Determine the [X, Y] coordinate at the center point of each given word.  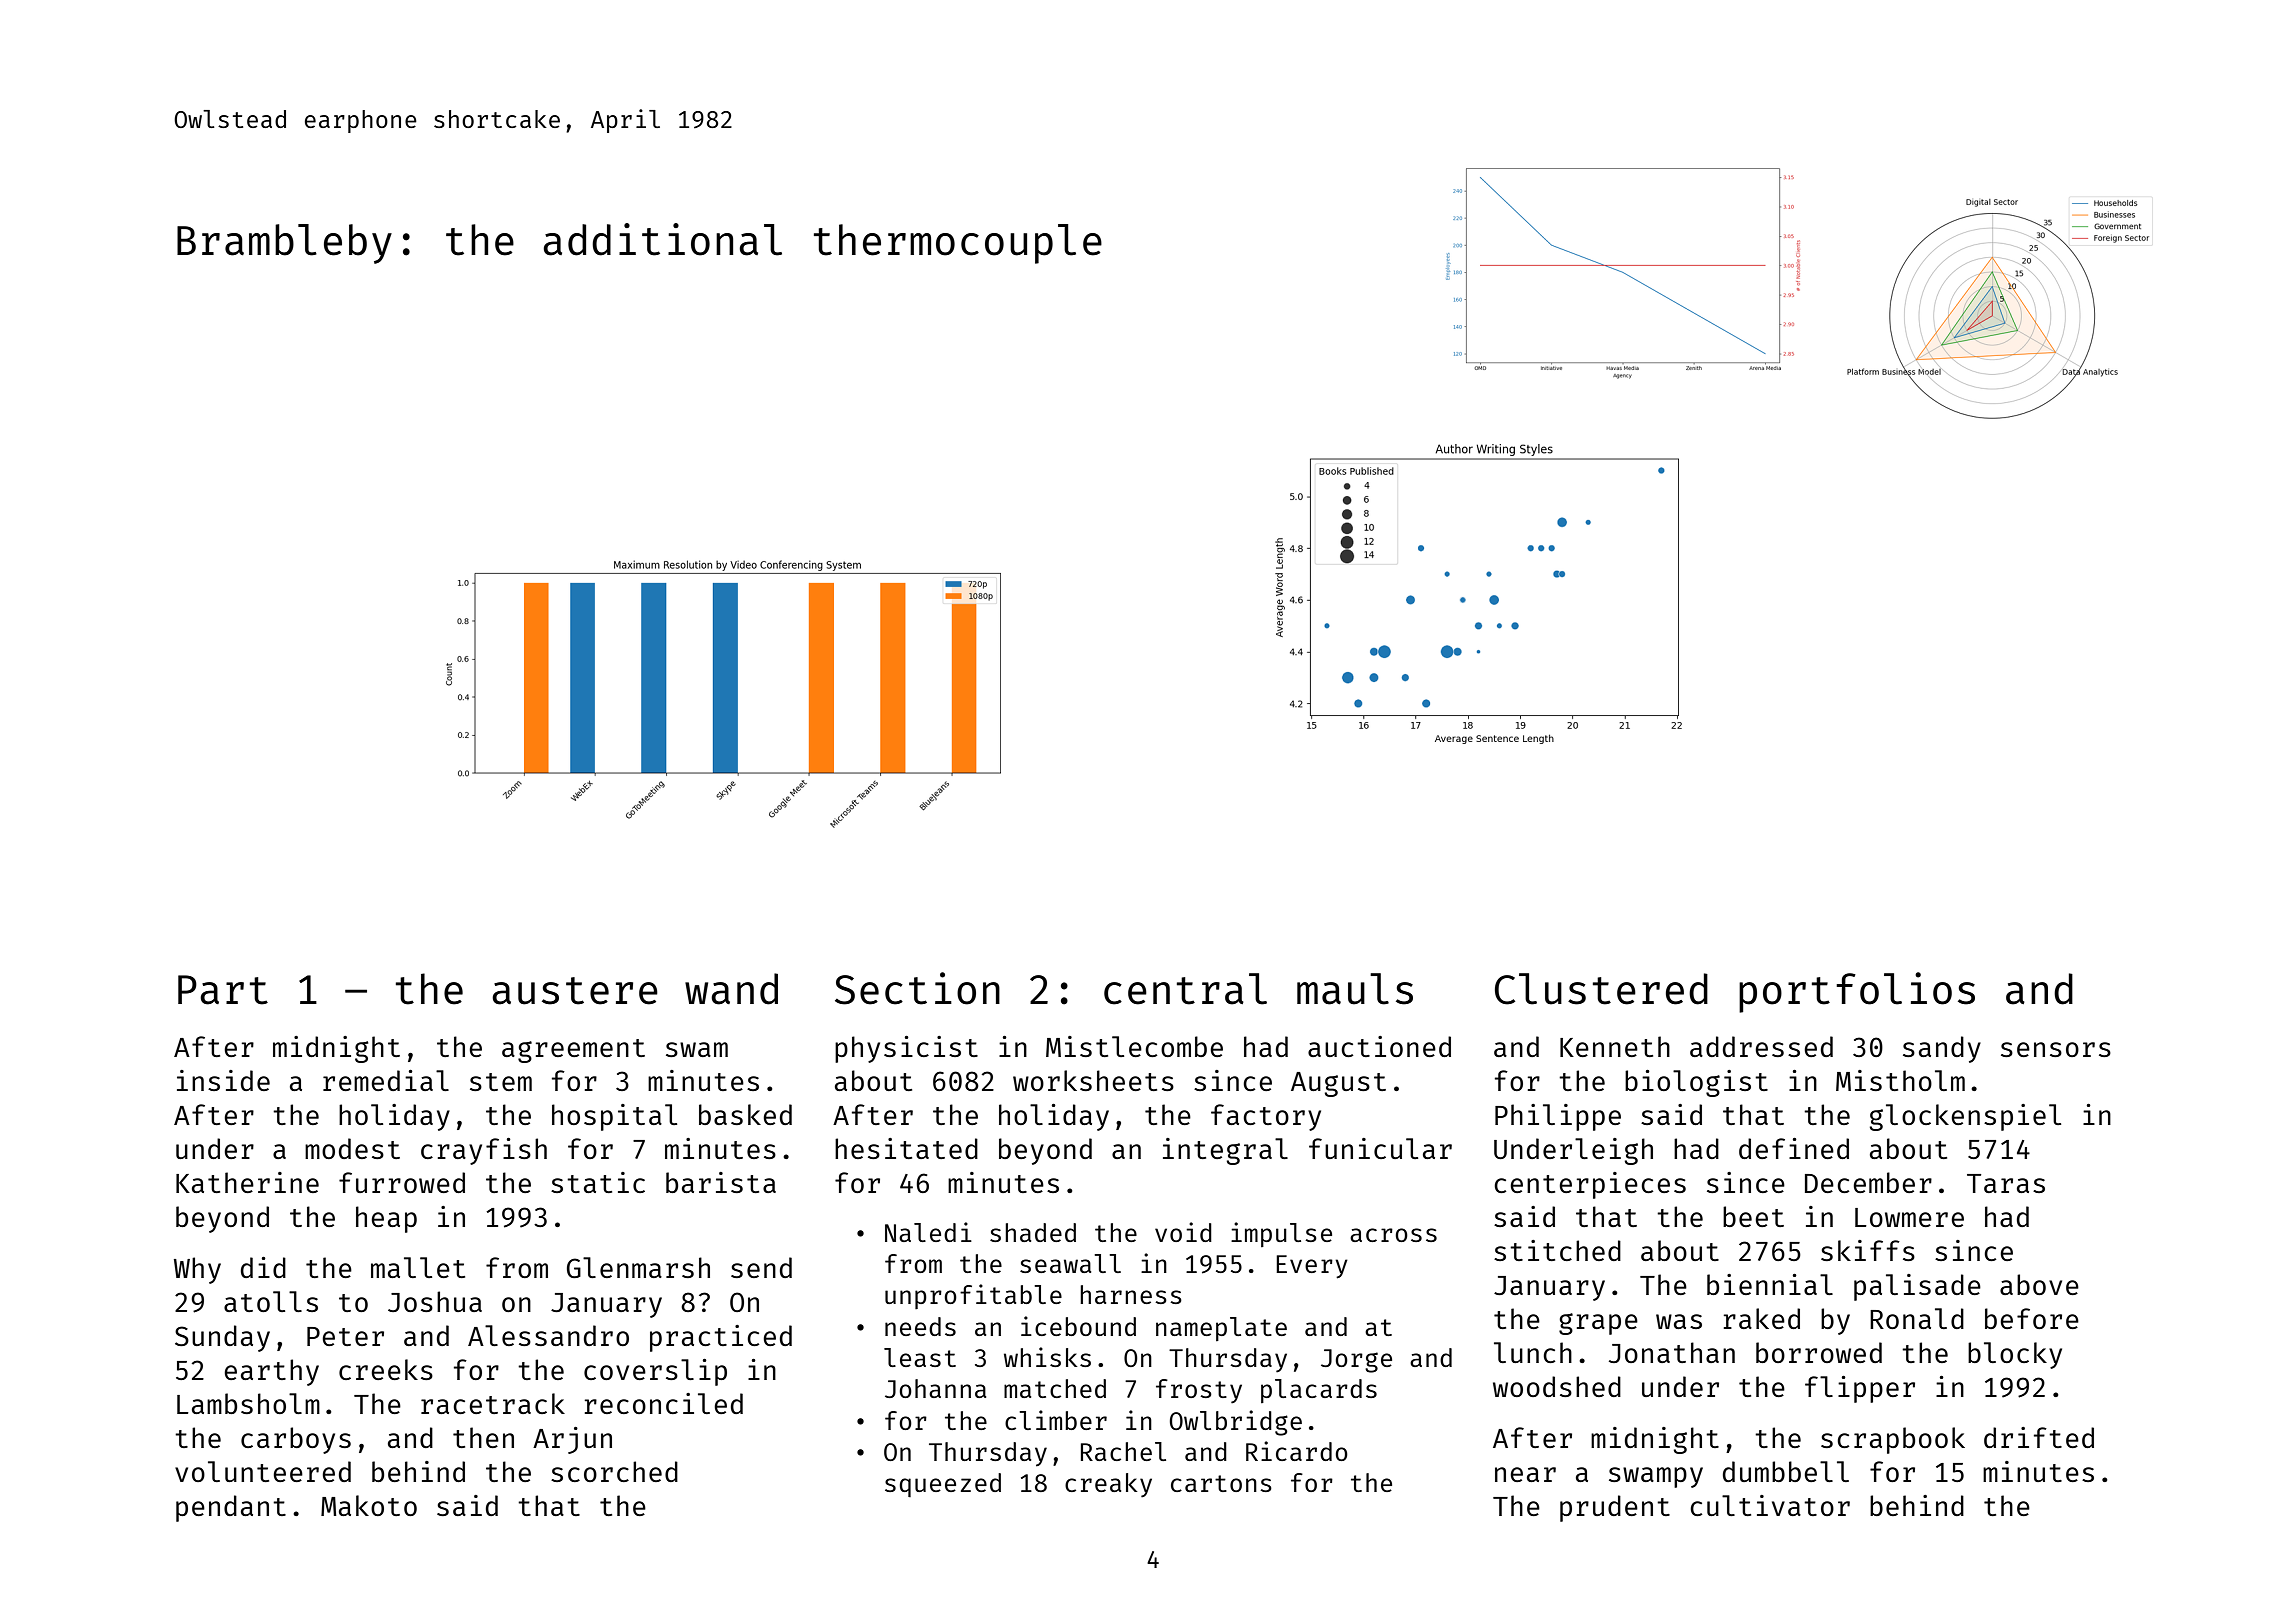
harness [1131, 1294]
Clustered [1601, 989]
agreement [573, 1051]
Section [917, 988]
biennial [1770, 1284]
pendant [231, 1508]
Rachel [1123, 1451]
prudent [1615, 1508]
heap [386, 1219]
